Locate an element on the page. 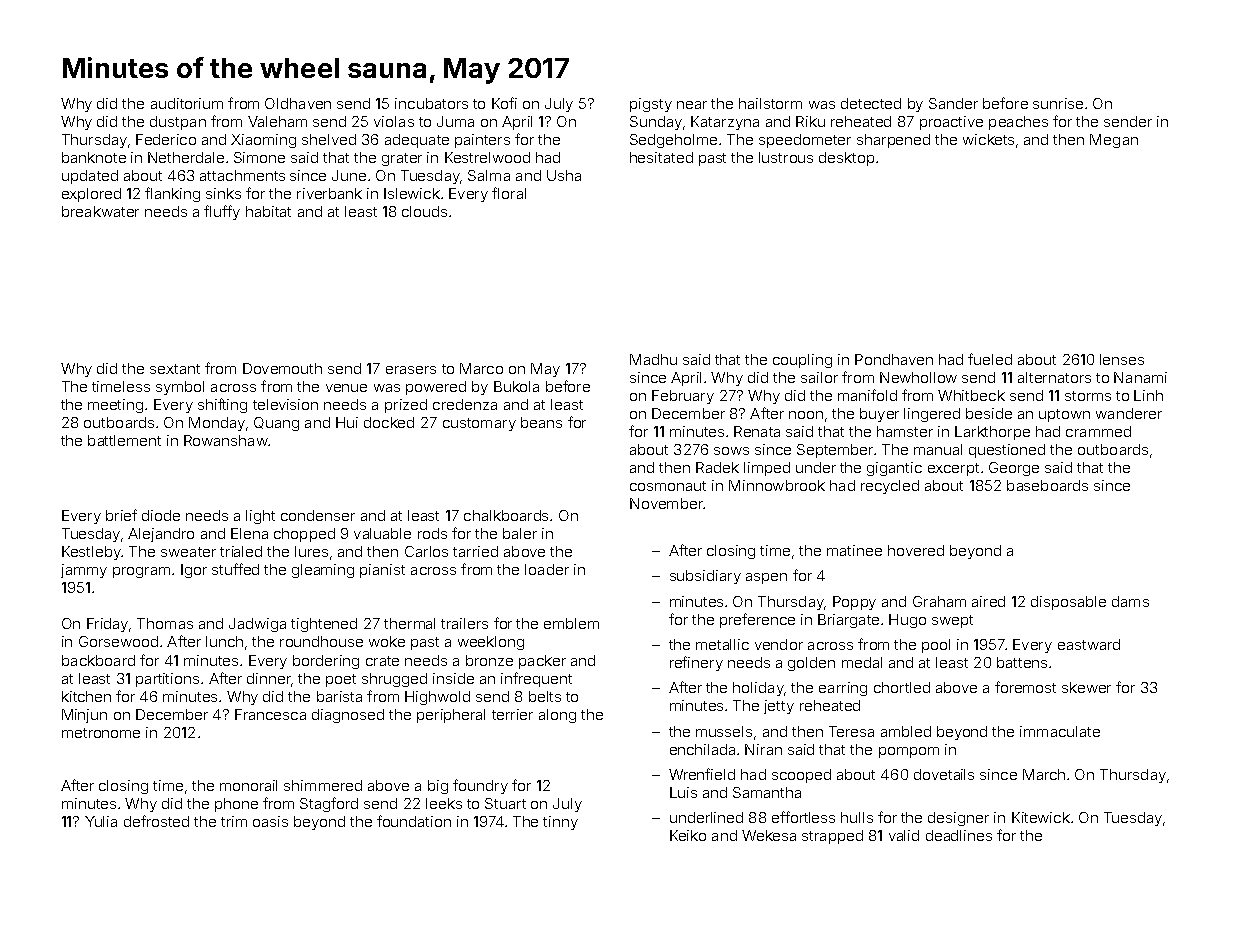 This document has height=952, width=1233. metronome is located at coordinates (101, 733).
